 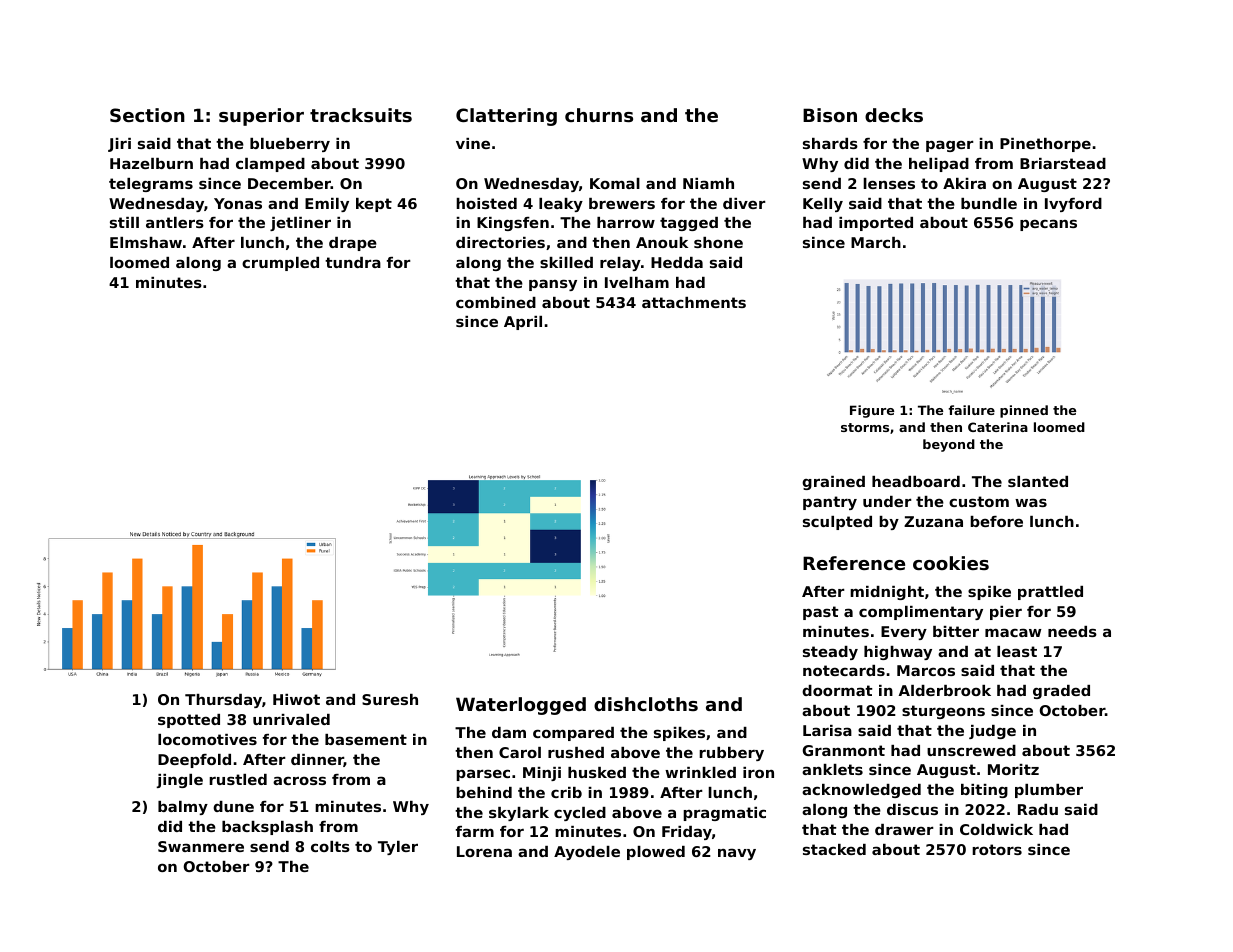 What do you see at coordinates (622, 203) in the page?
I see `brewers` at bounding box center [622, 203].
